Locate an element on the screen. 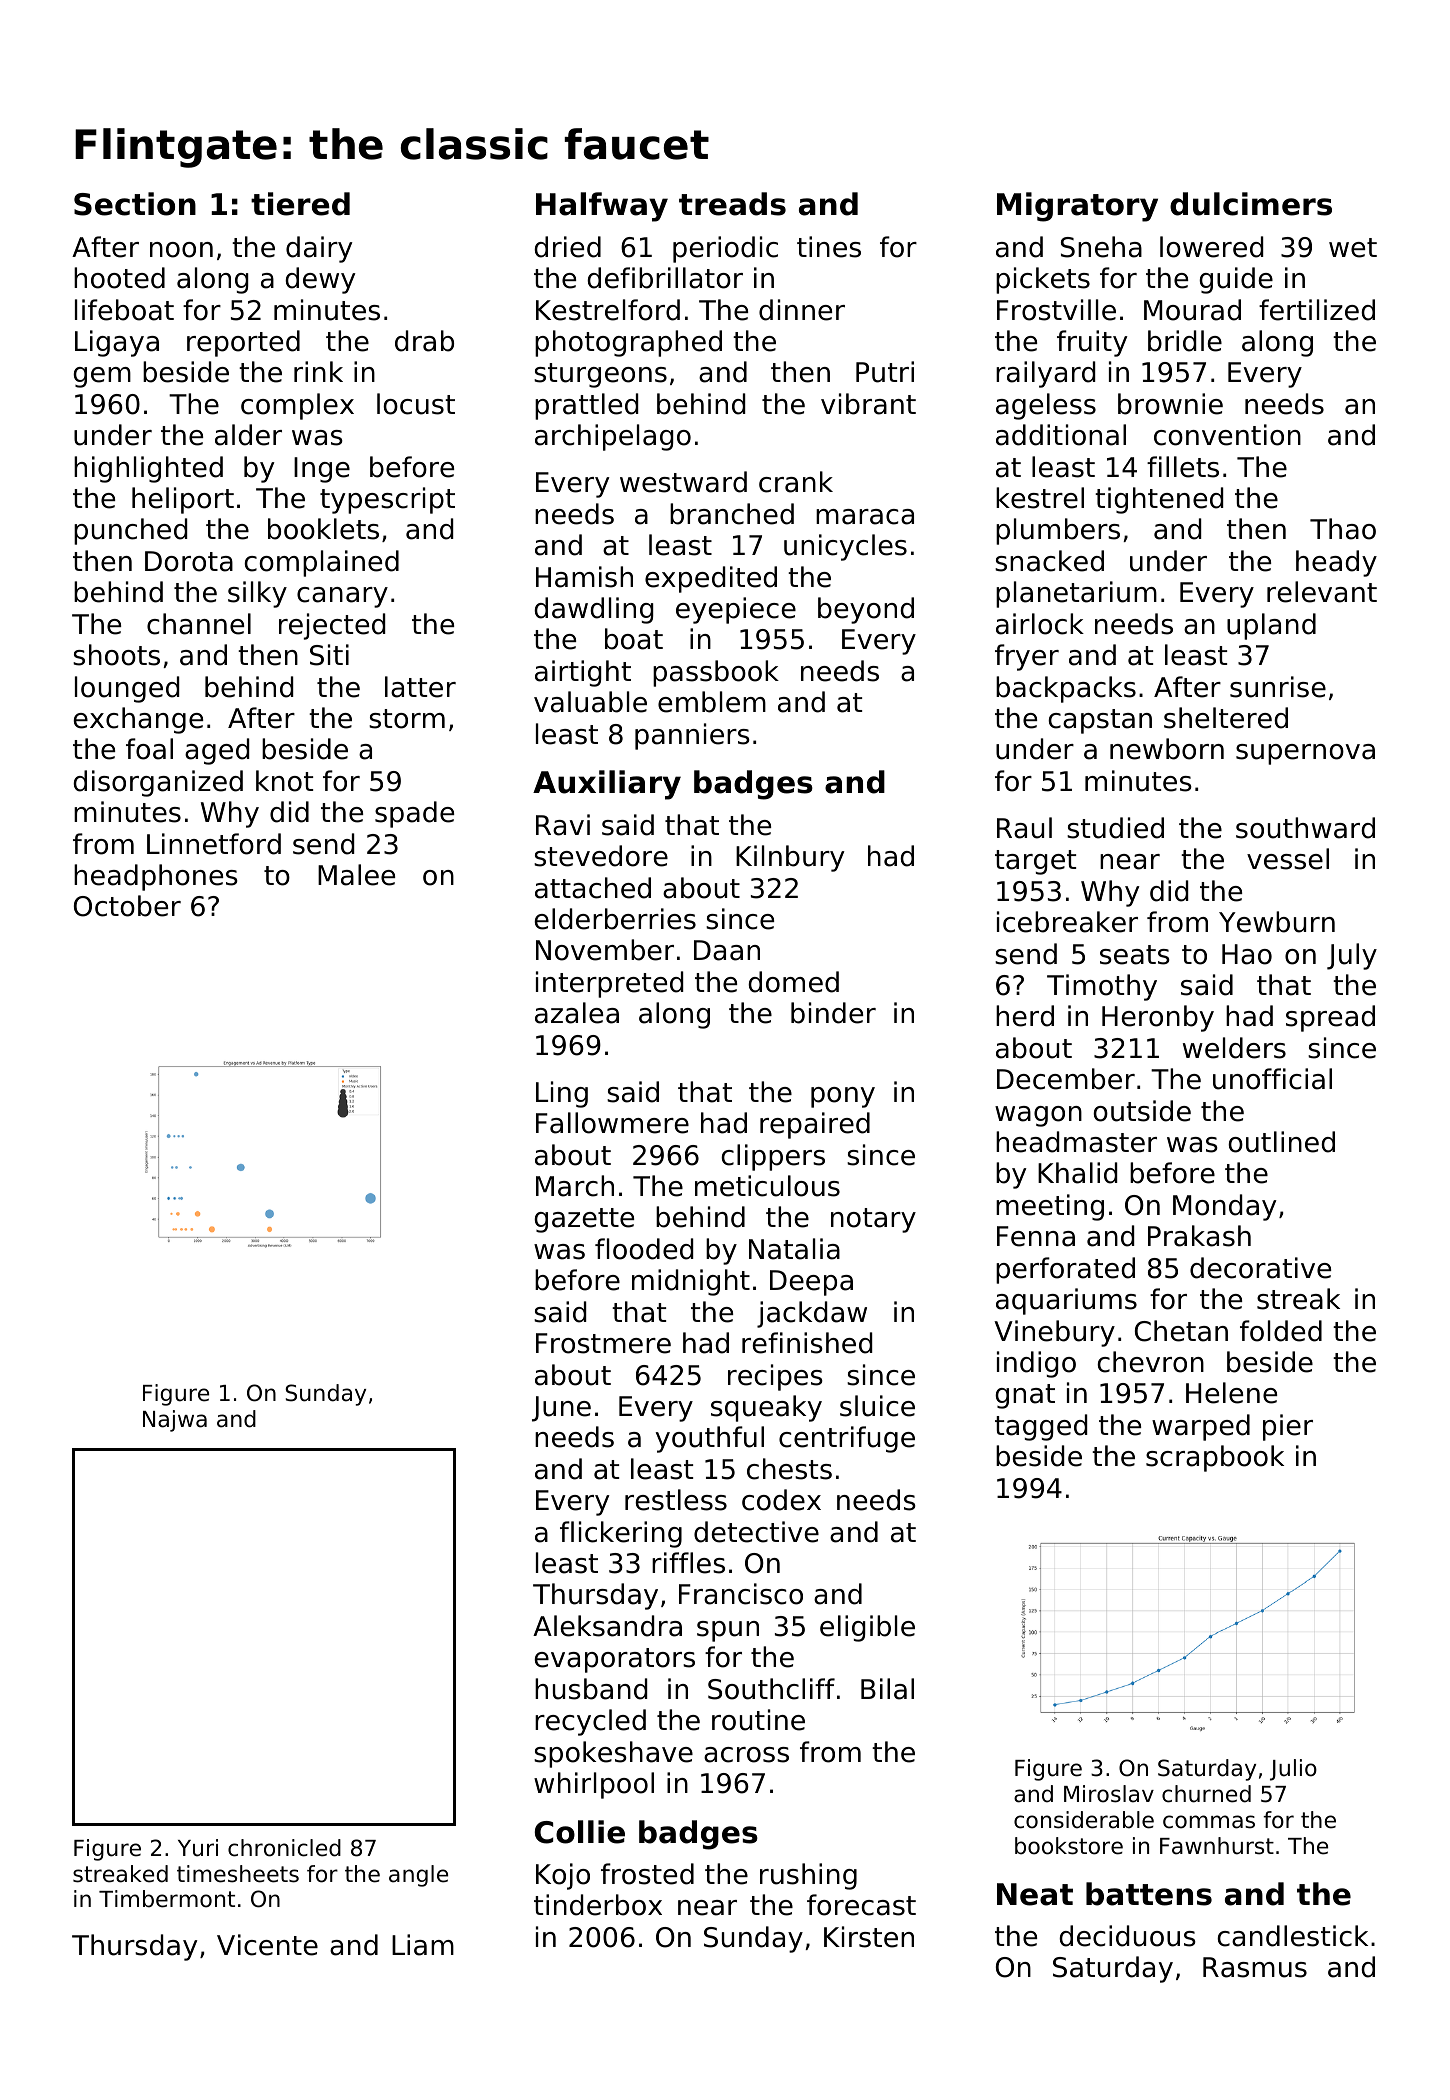 The width and height of the screenshot is (1450, 2100). Vicente is located at coordinates (267, 1945).
